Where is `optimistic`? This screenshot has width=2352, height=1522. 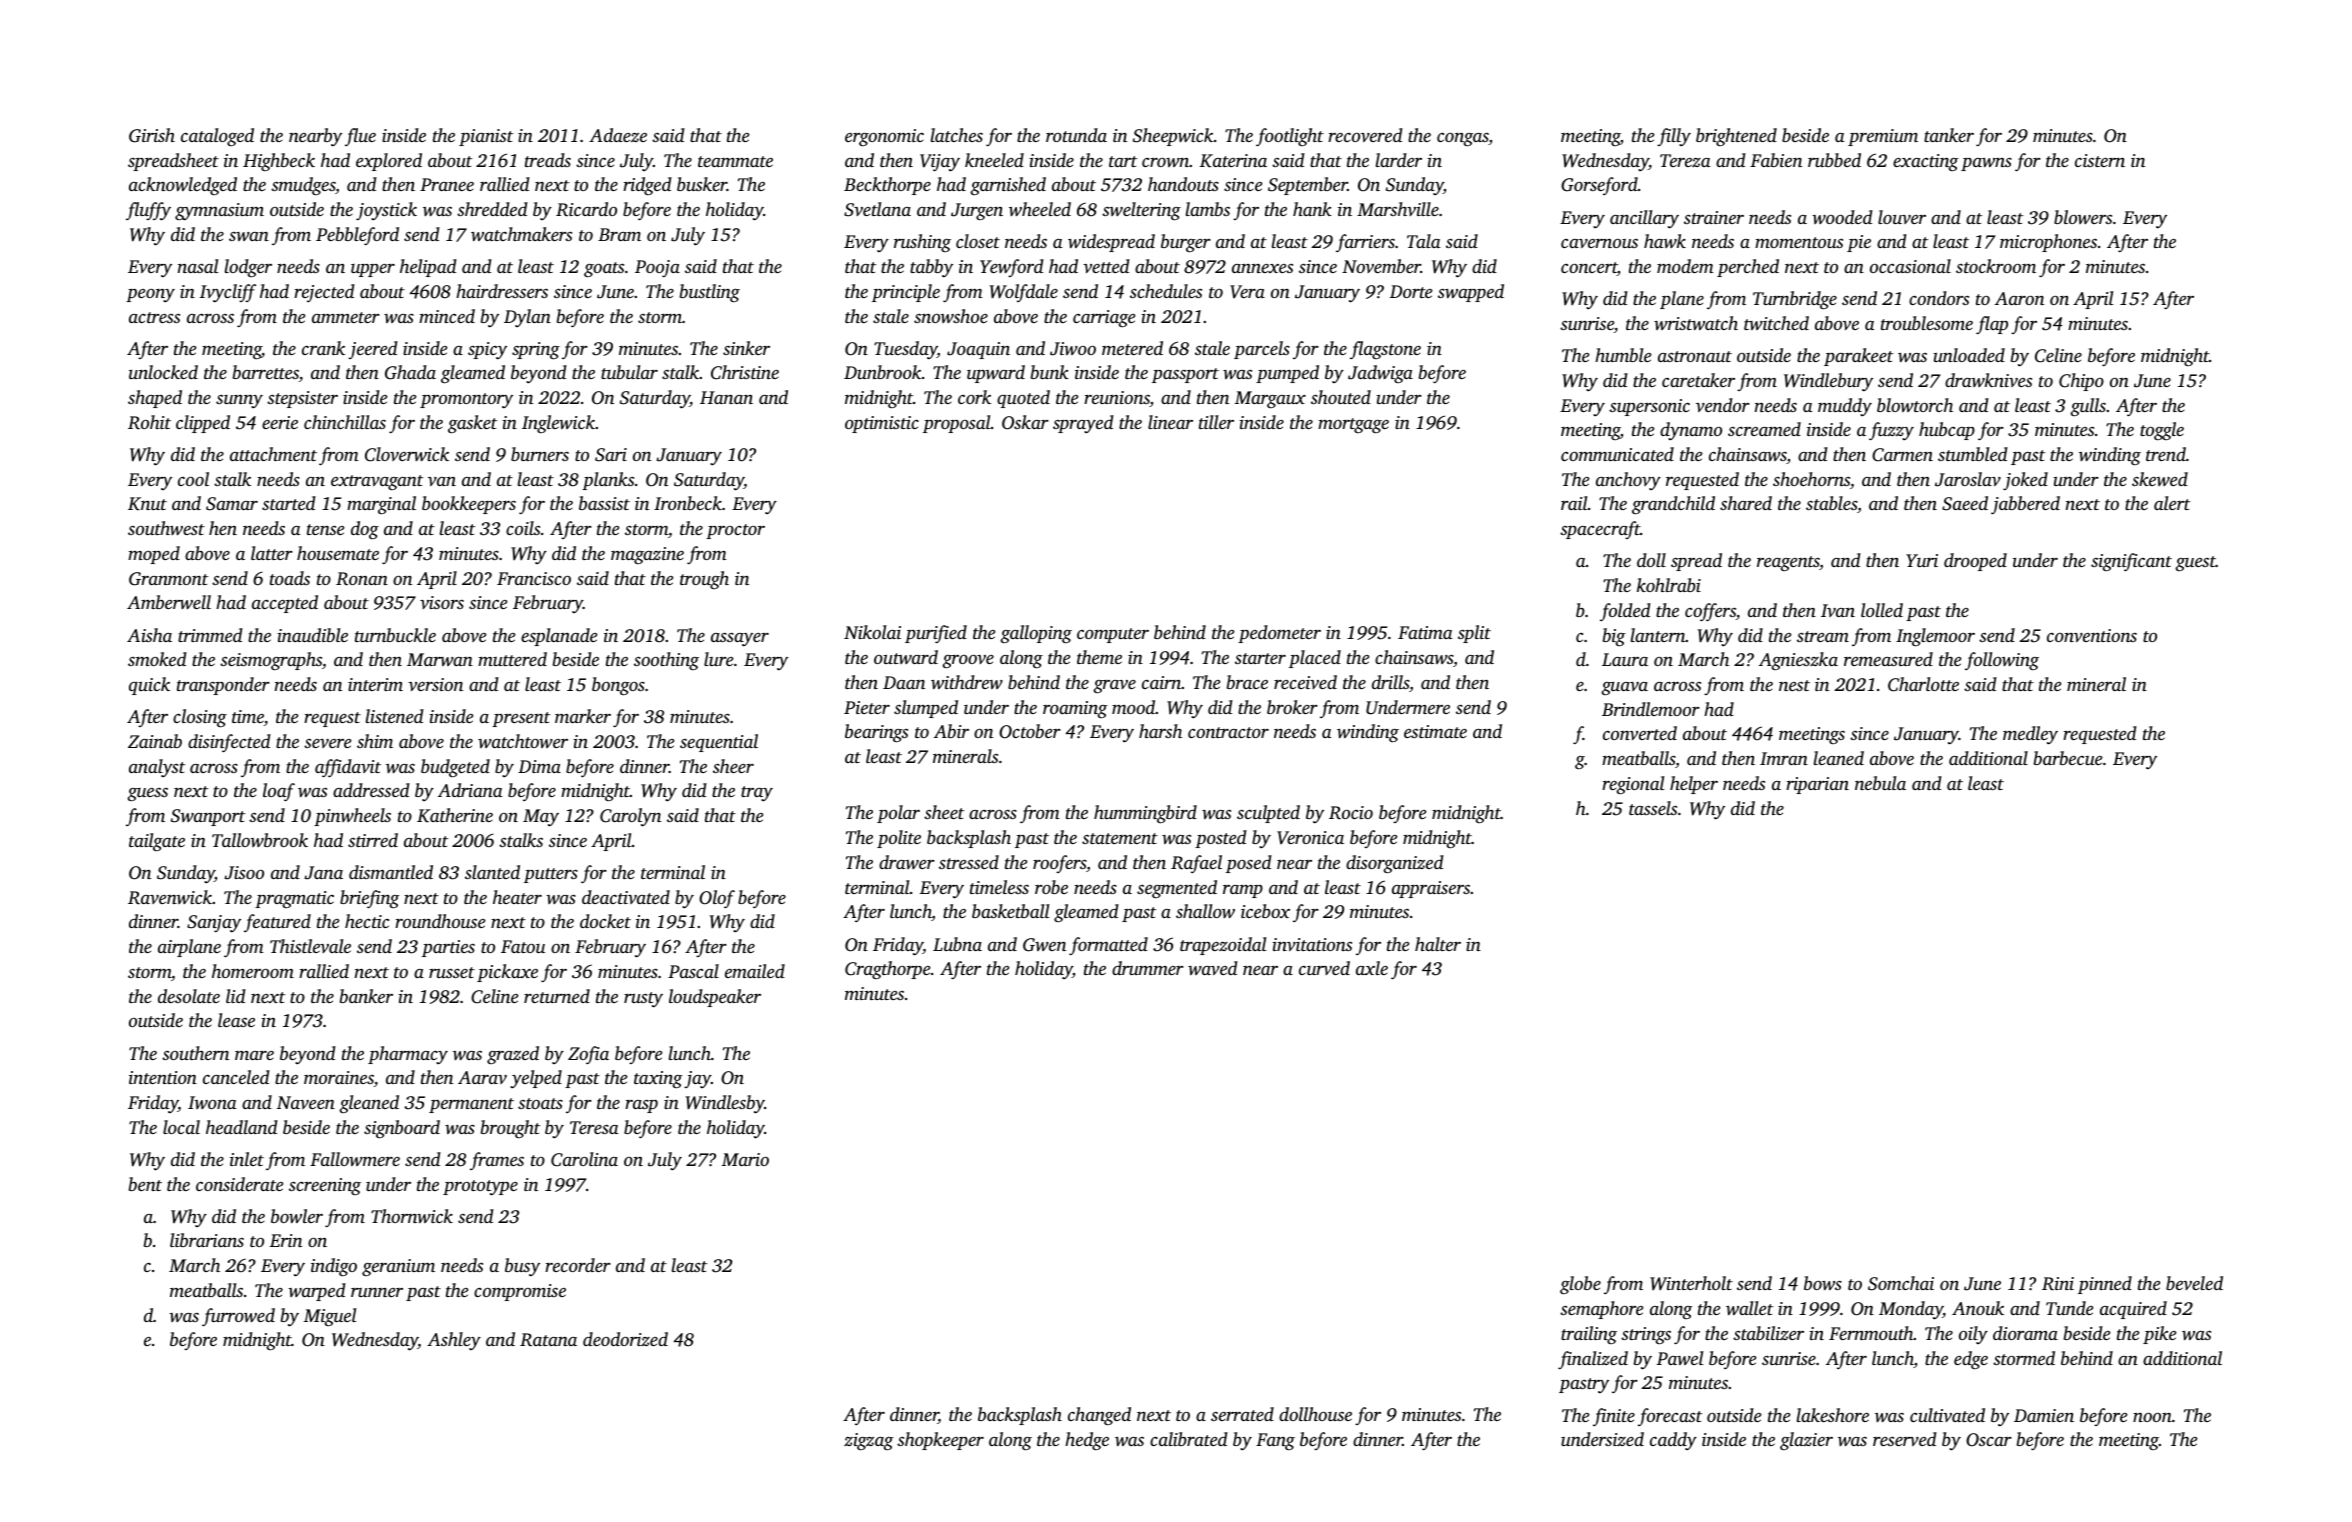
optimistic is located at coordinates (882, 424).
